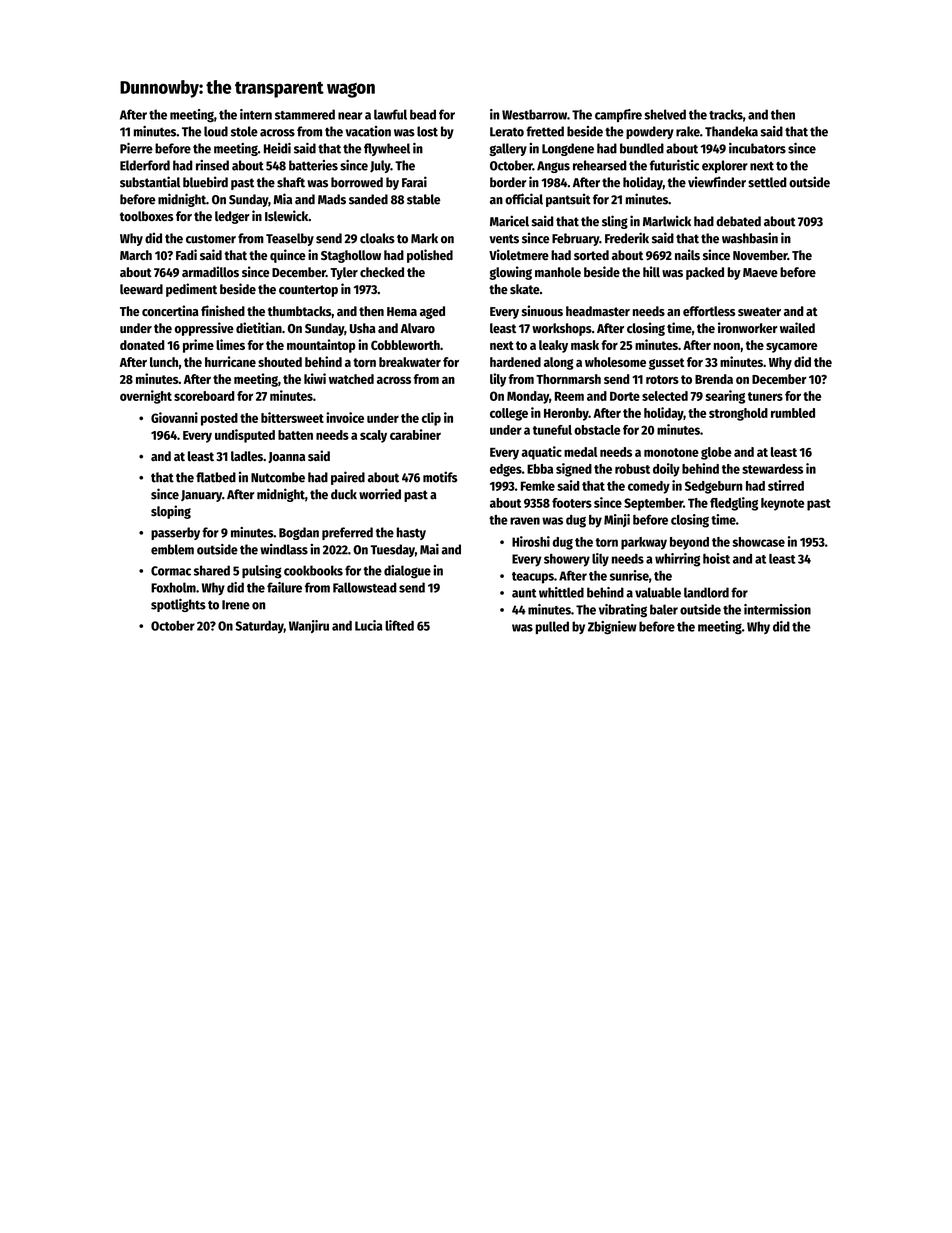  Describe the element at coordinates (136, 148) in the screenshot. I see `Pierre` at that location.
